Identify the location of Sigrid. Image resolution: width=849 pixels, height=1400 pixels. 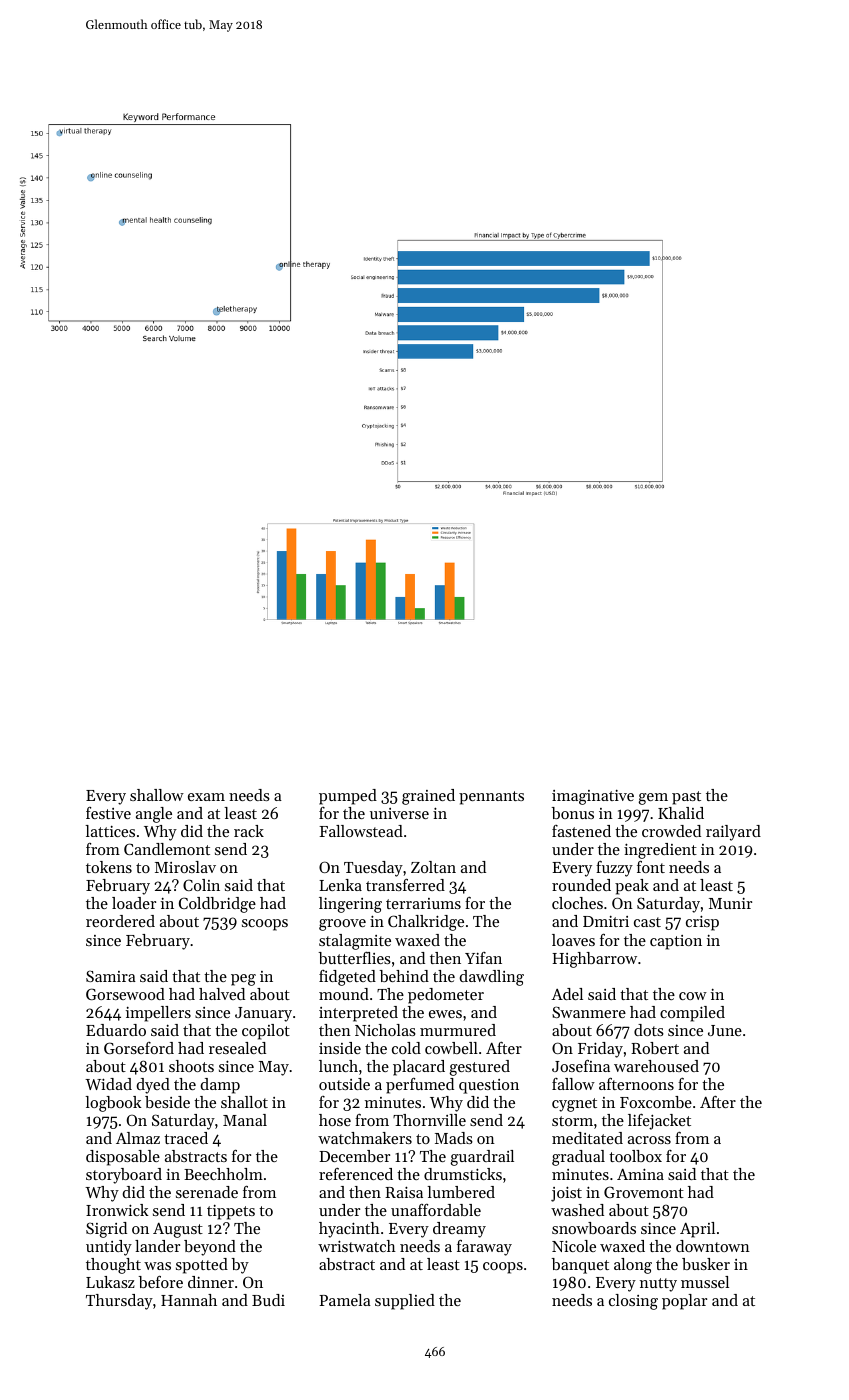
(106, 1230).
